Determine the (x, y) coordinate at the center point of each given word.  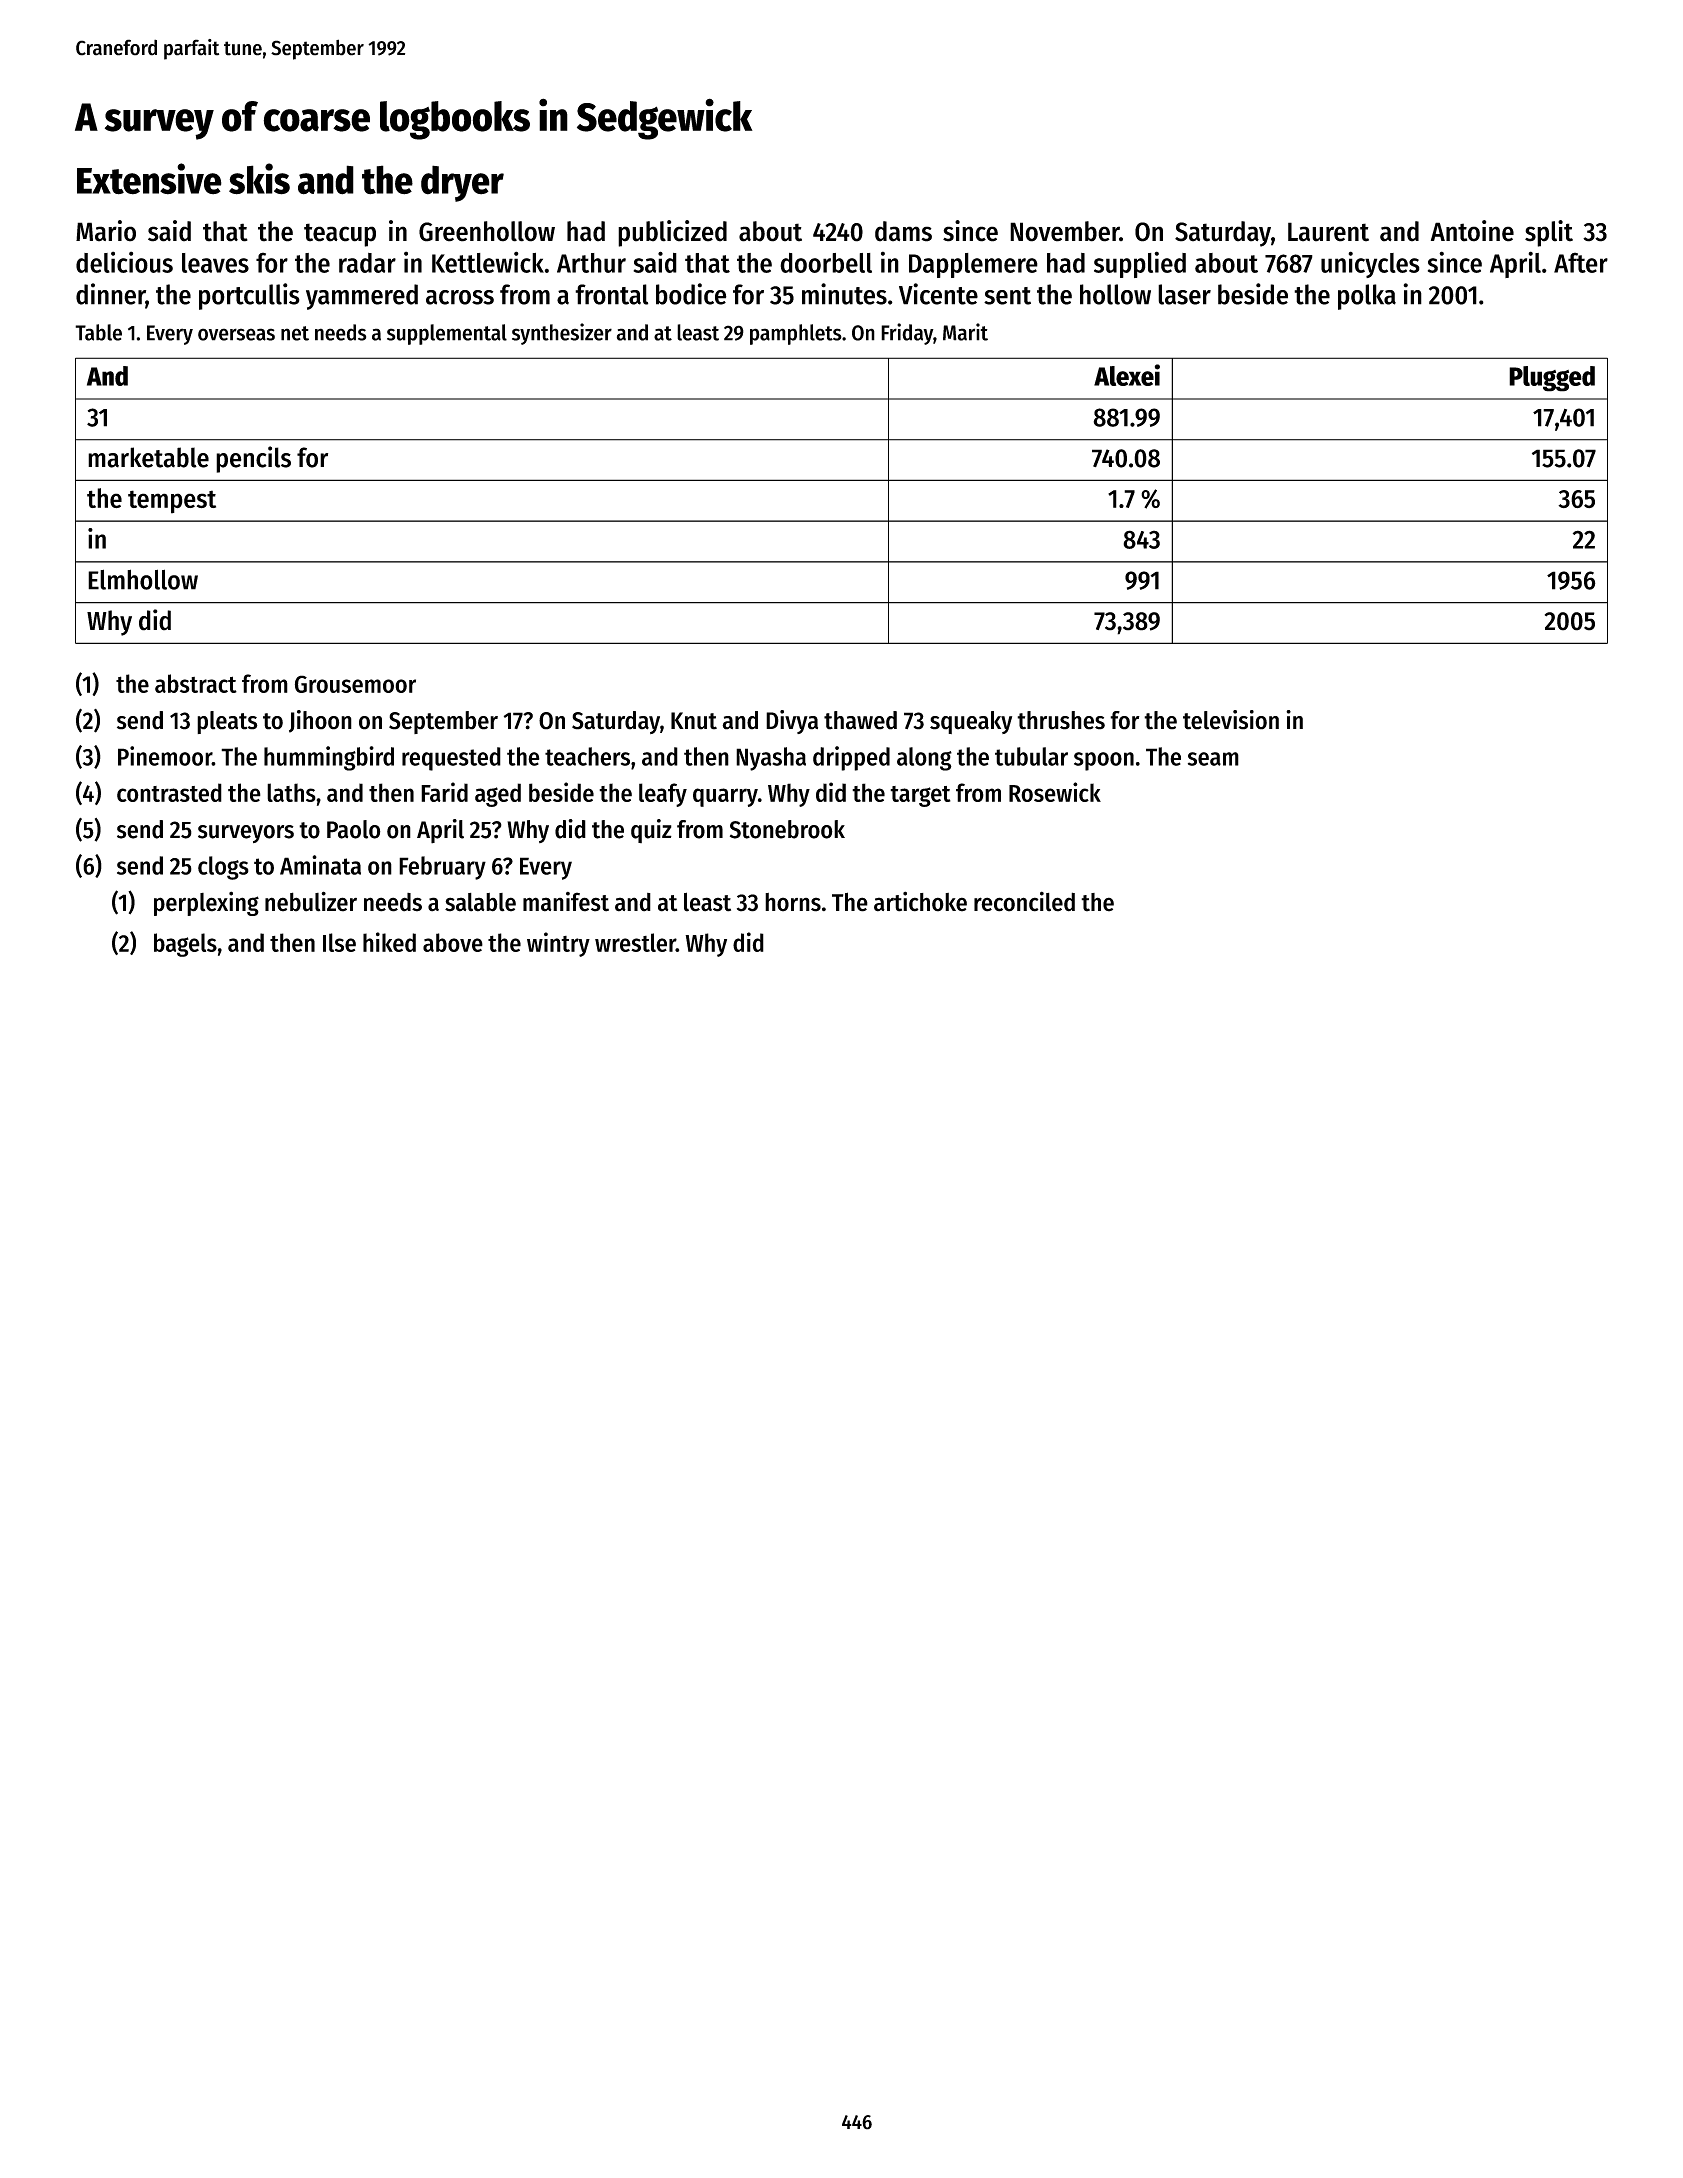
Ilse (339, 942)
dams (903, 231)
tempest (172, 502)
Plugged (1552, 379)
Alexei (1127, 375)
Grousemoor (355, 684)
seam (1213, 759)
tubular (1031, 756)
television (1231, 720)
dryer (462, 183)
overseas (236, 334)
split (1549, 233)
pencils (253, 459)
